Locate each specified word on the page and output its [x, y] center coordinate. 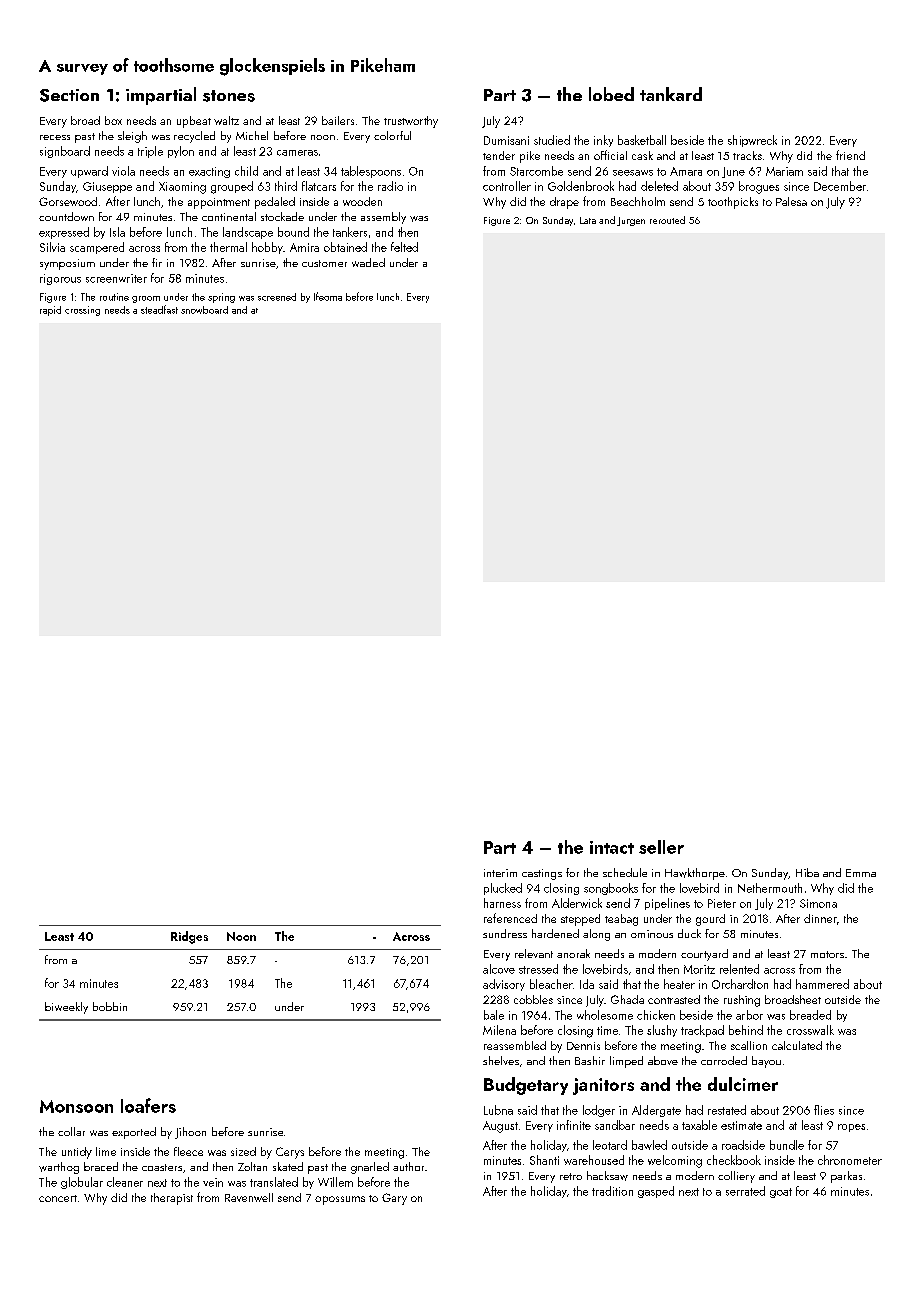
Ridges [189, 937]
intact [612, 847]
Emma [861, 873]
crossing [82, 311]
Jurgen [631, 221]
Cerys [290, 1153]
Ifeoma [328, 296]
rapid [50, 311]
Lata [588, 220]
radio [390, 186]
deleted [659, 186]
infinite [574, 1125]
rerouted [667, 220]
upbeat [194, 122]
